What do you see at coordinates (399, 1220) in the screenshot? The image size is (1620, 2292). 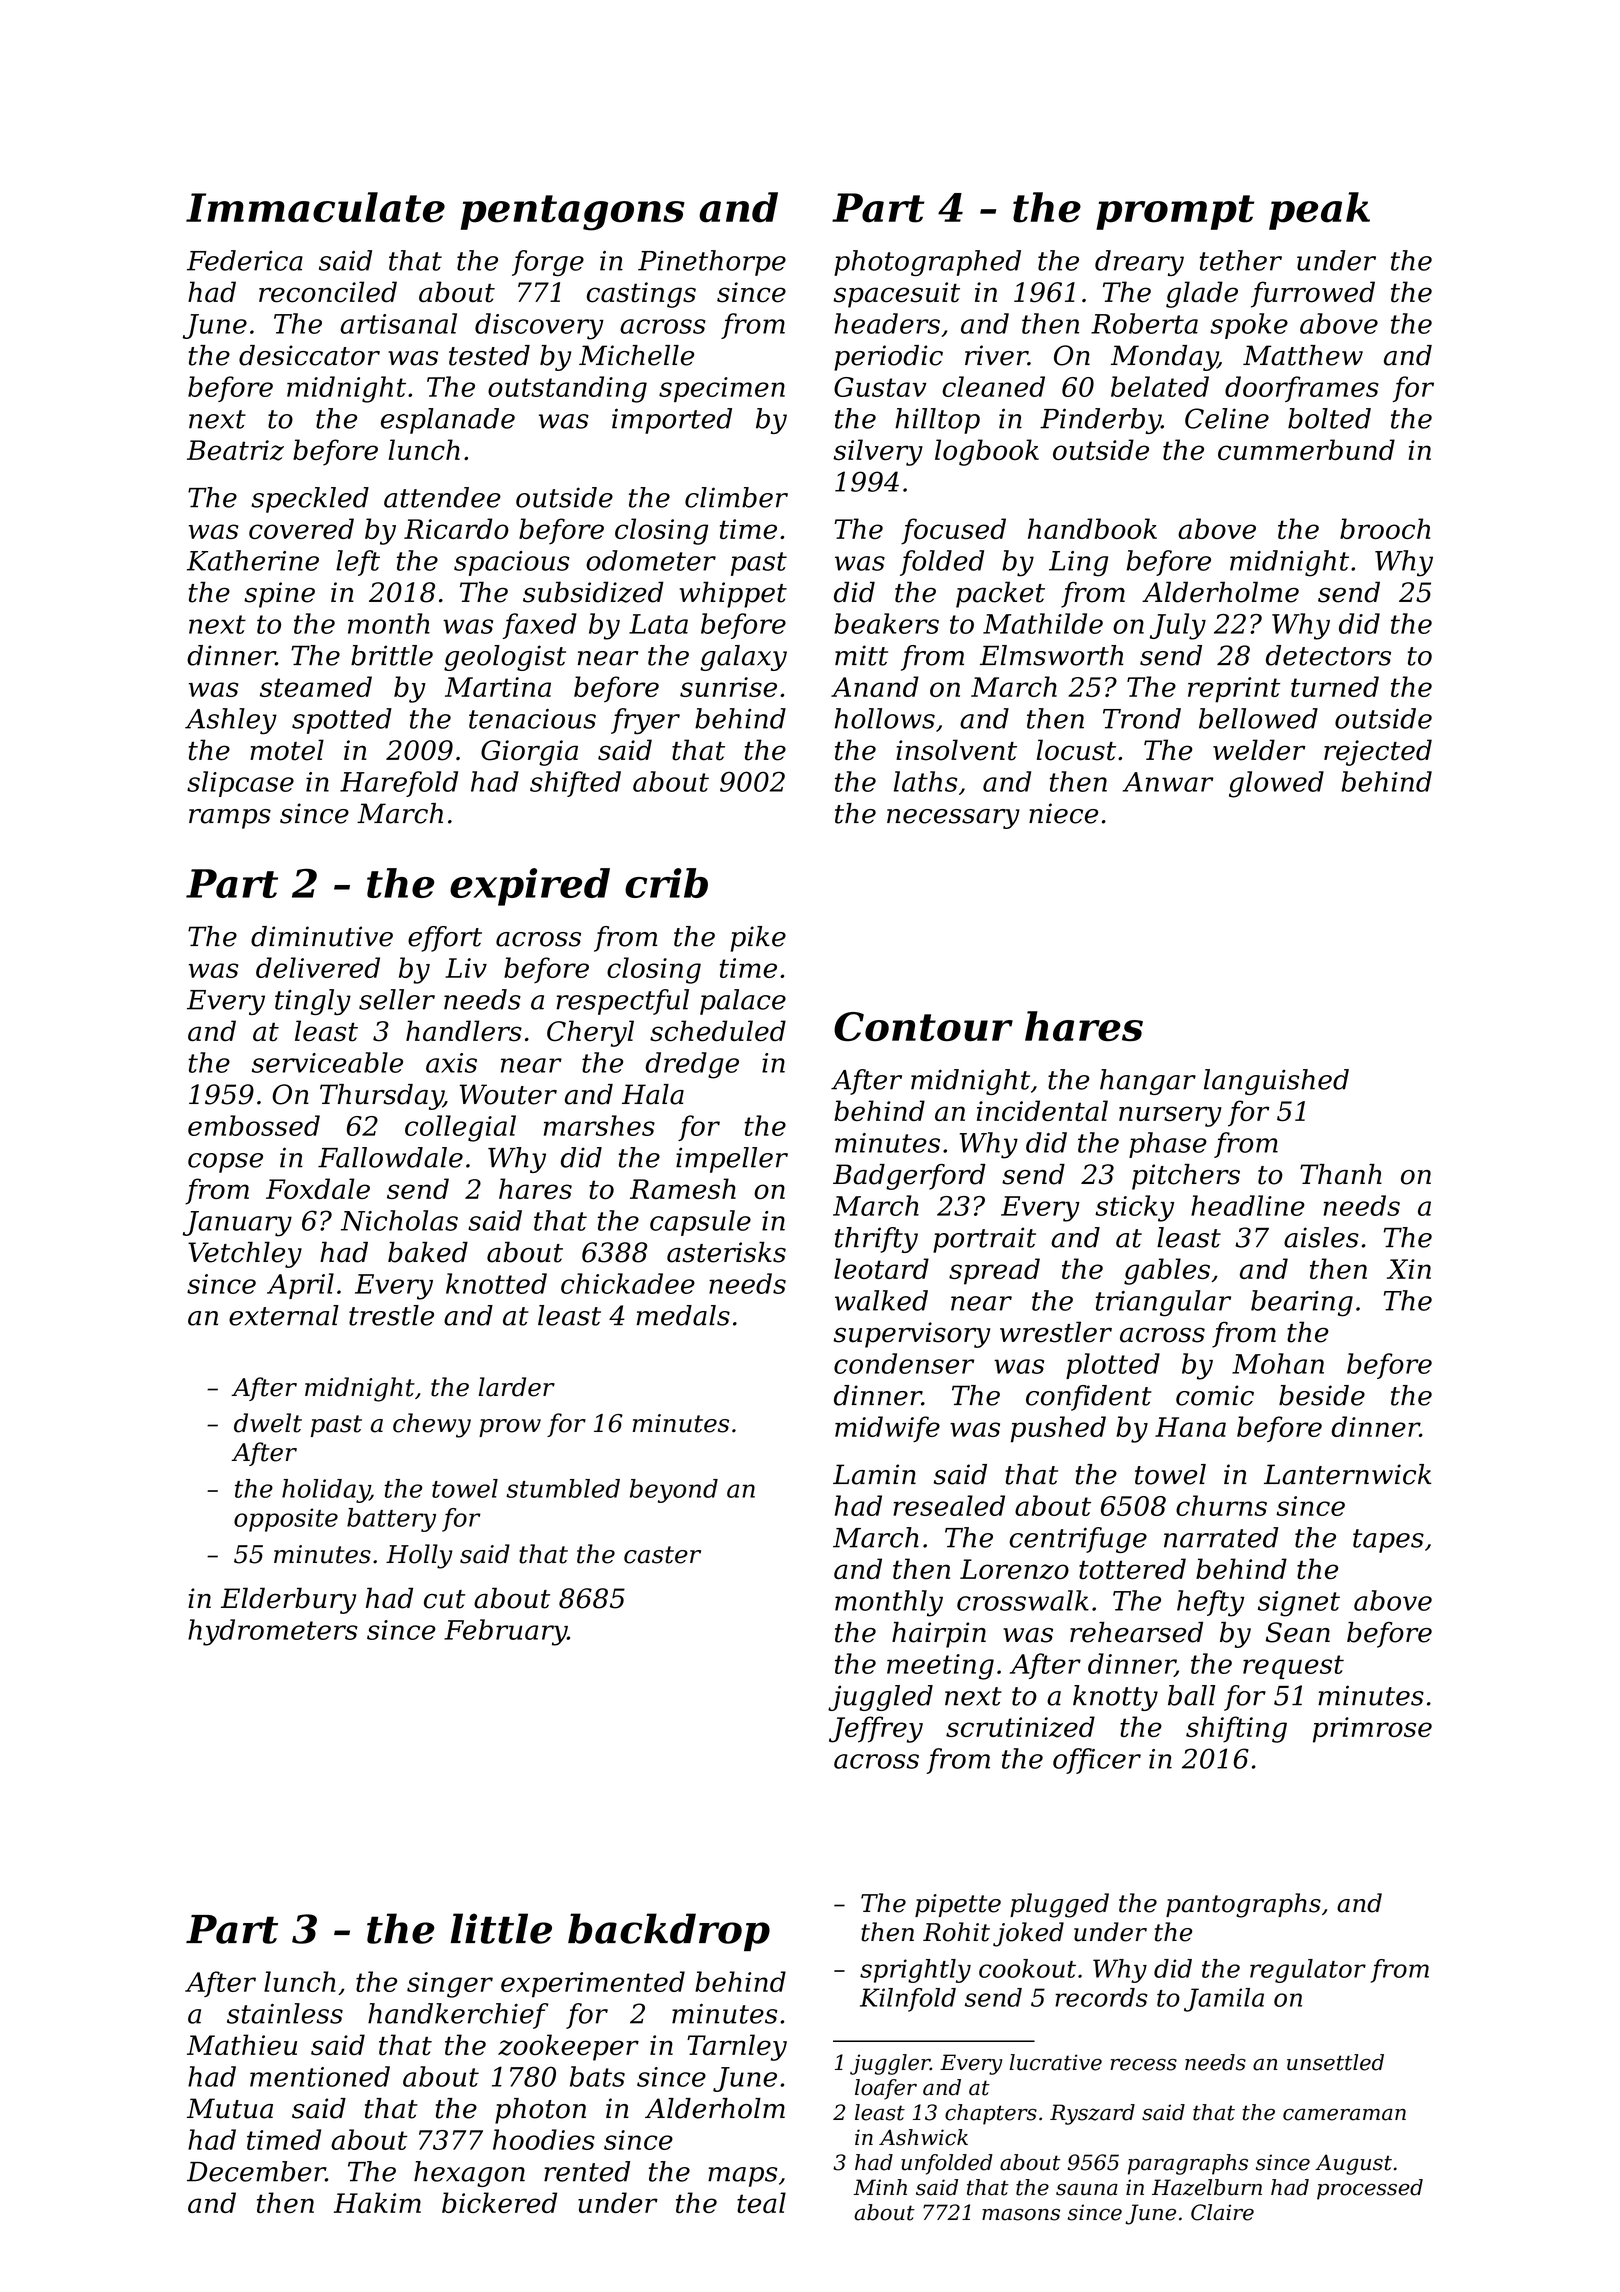 I see `Nicholas` at bounding box center [399, 1220].
